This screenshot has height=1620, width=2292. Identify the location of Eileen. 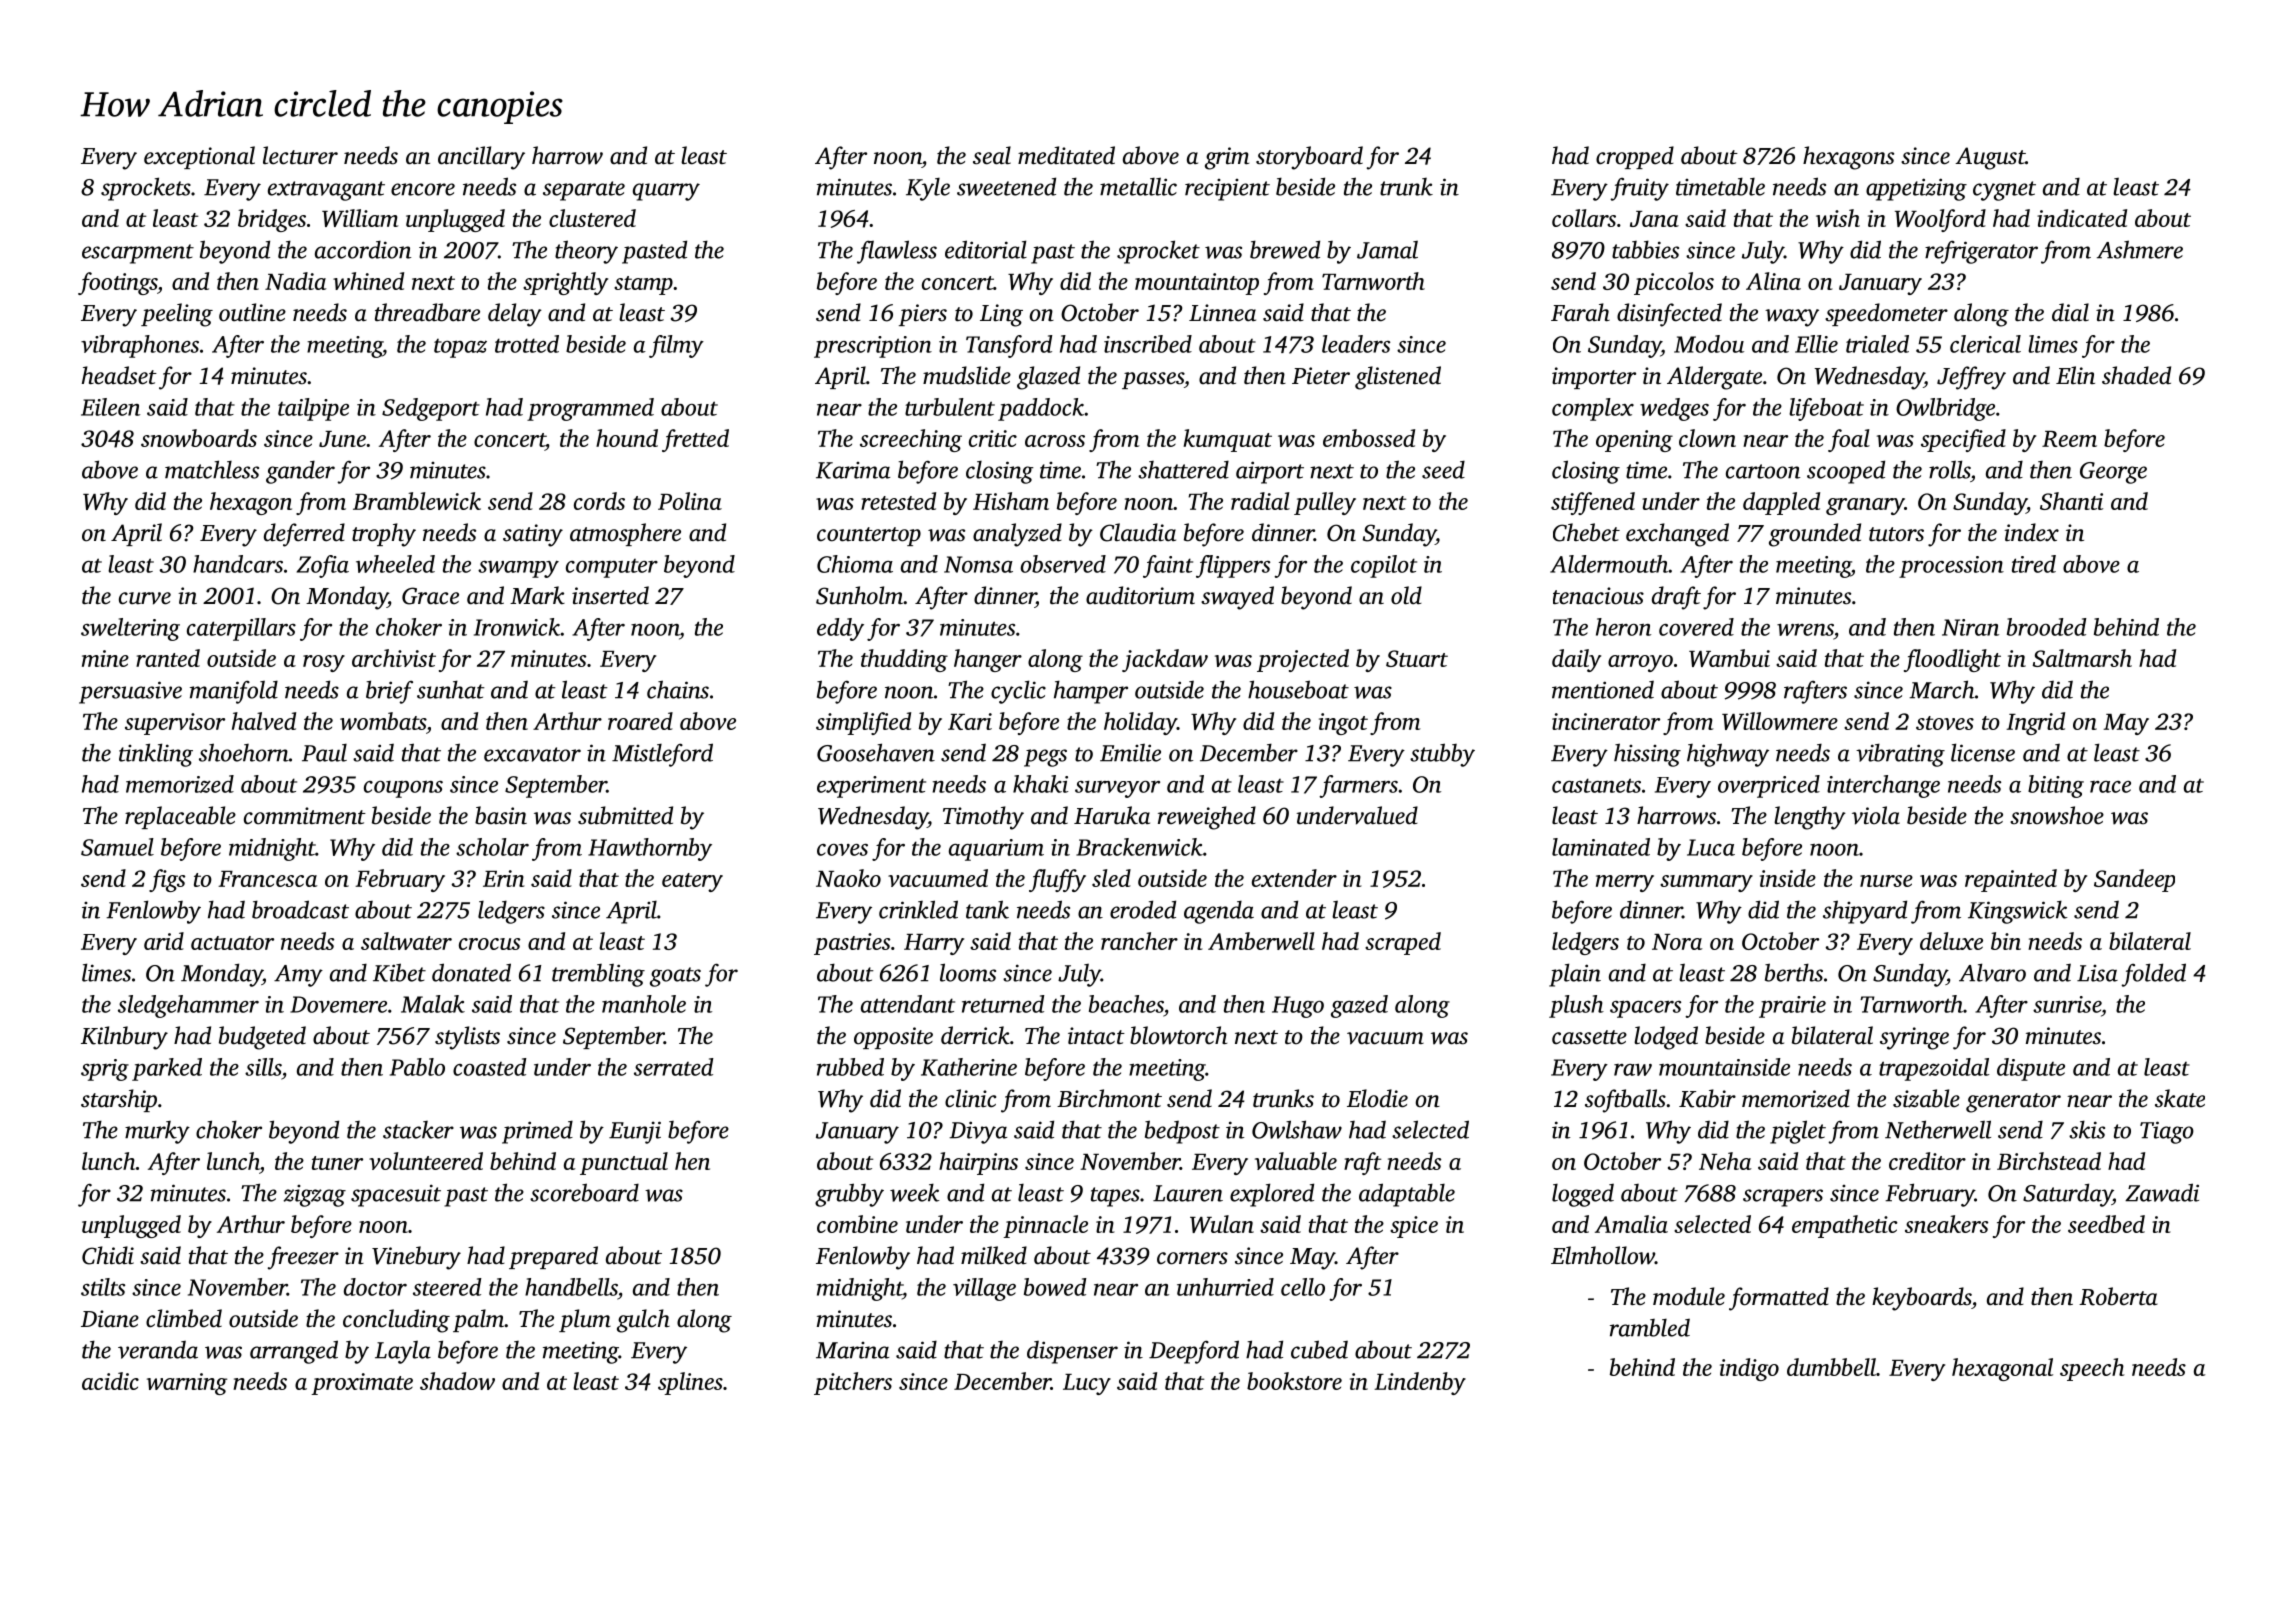
(110, 407).
